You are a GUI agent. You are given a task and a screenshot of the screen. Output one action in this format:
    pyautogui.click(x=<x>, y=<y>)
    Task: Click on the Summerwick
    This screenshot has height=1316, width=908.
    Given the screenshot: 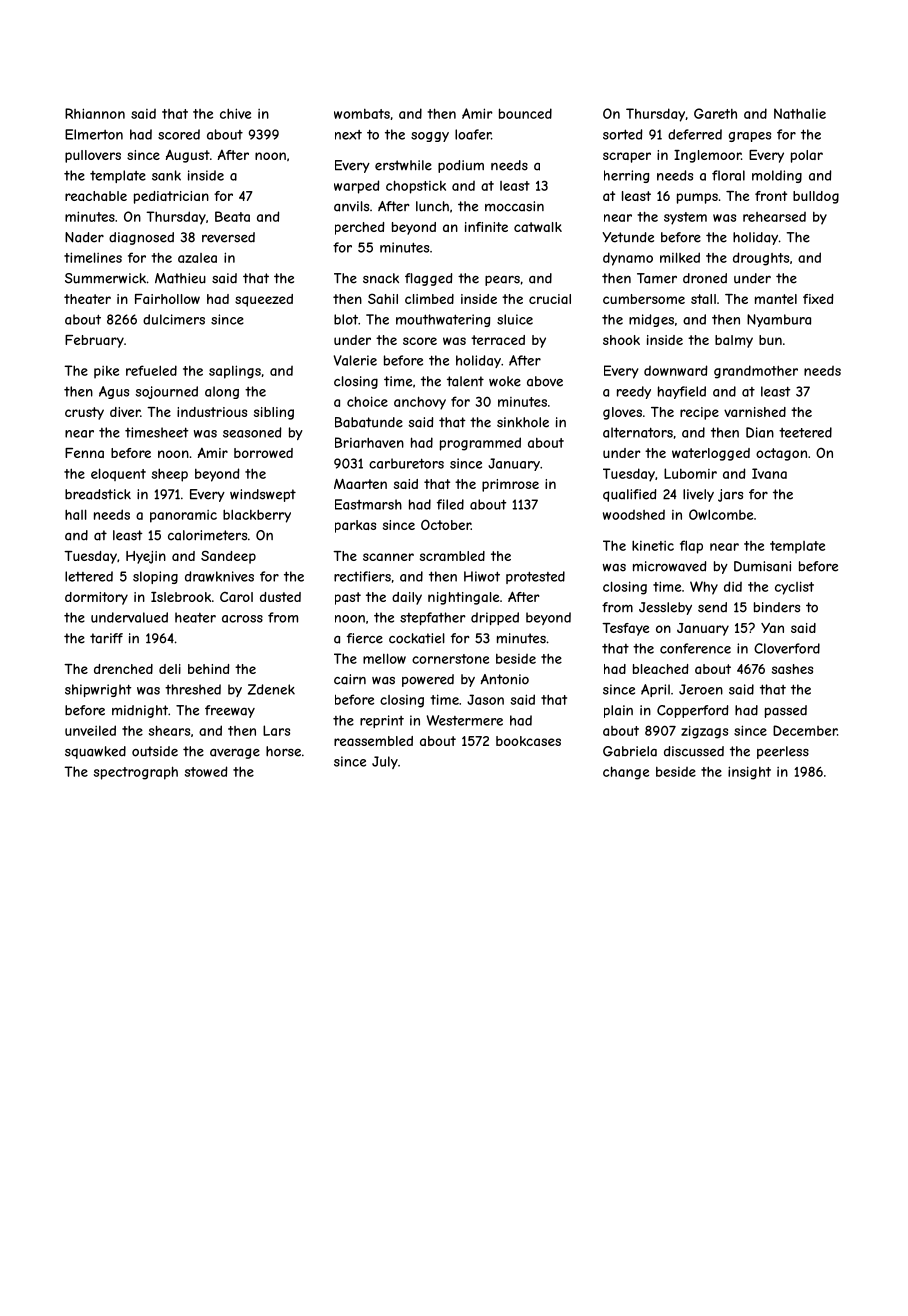 What is the action you would take?
    pyautogui.click(x=105, y=278)
